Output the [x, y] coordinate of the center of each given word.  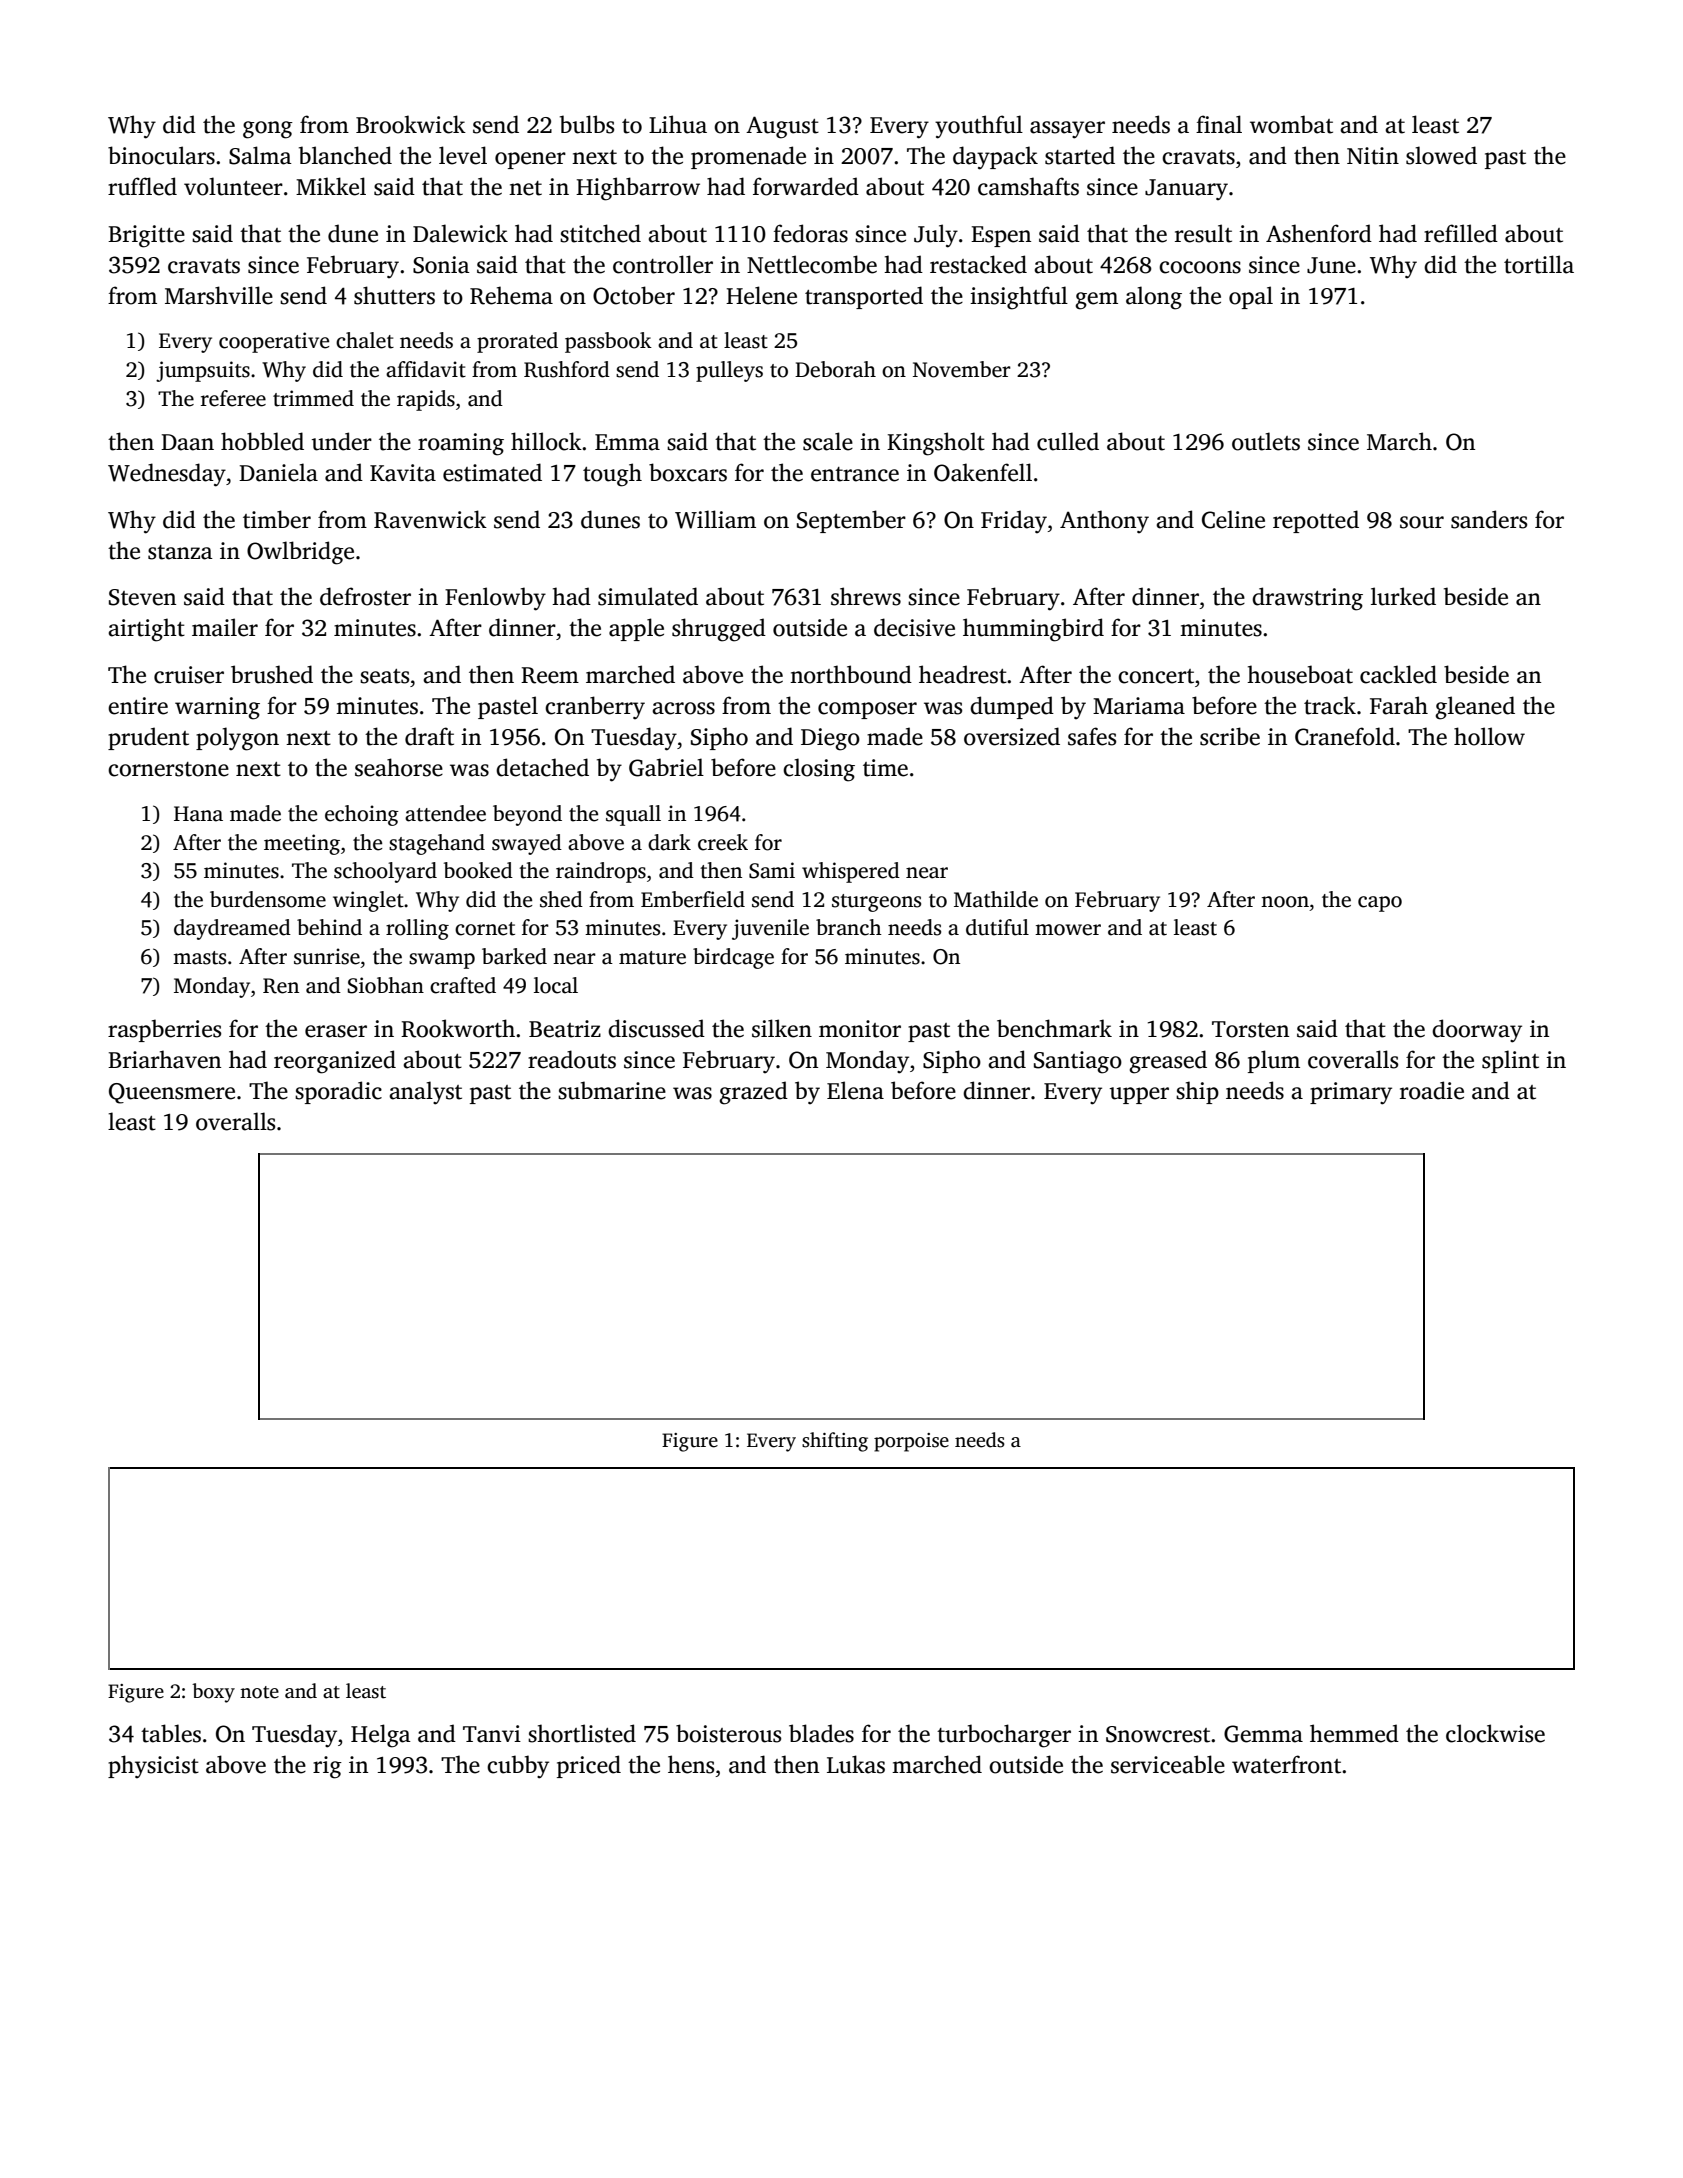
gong [268, 130]
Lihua [678, 124]
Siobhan [385, 985]
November [962, 369]
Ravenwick [430, 519]
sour [1422, 522]
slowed [1441, 155]
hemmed [1354, 1733]
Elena [855, 1090]
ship [1197, 1092]
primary [1351, 1093]
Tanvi [492, 1734]
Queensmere [172, 1093]
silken [782, 1028]
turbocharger [1004, 1736]
